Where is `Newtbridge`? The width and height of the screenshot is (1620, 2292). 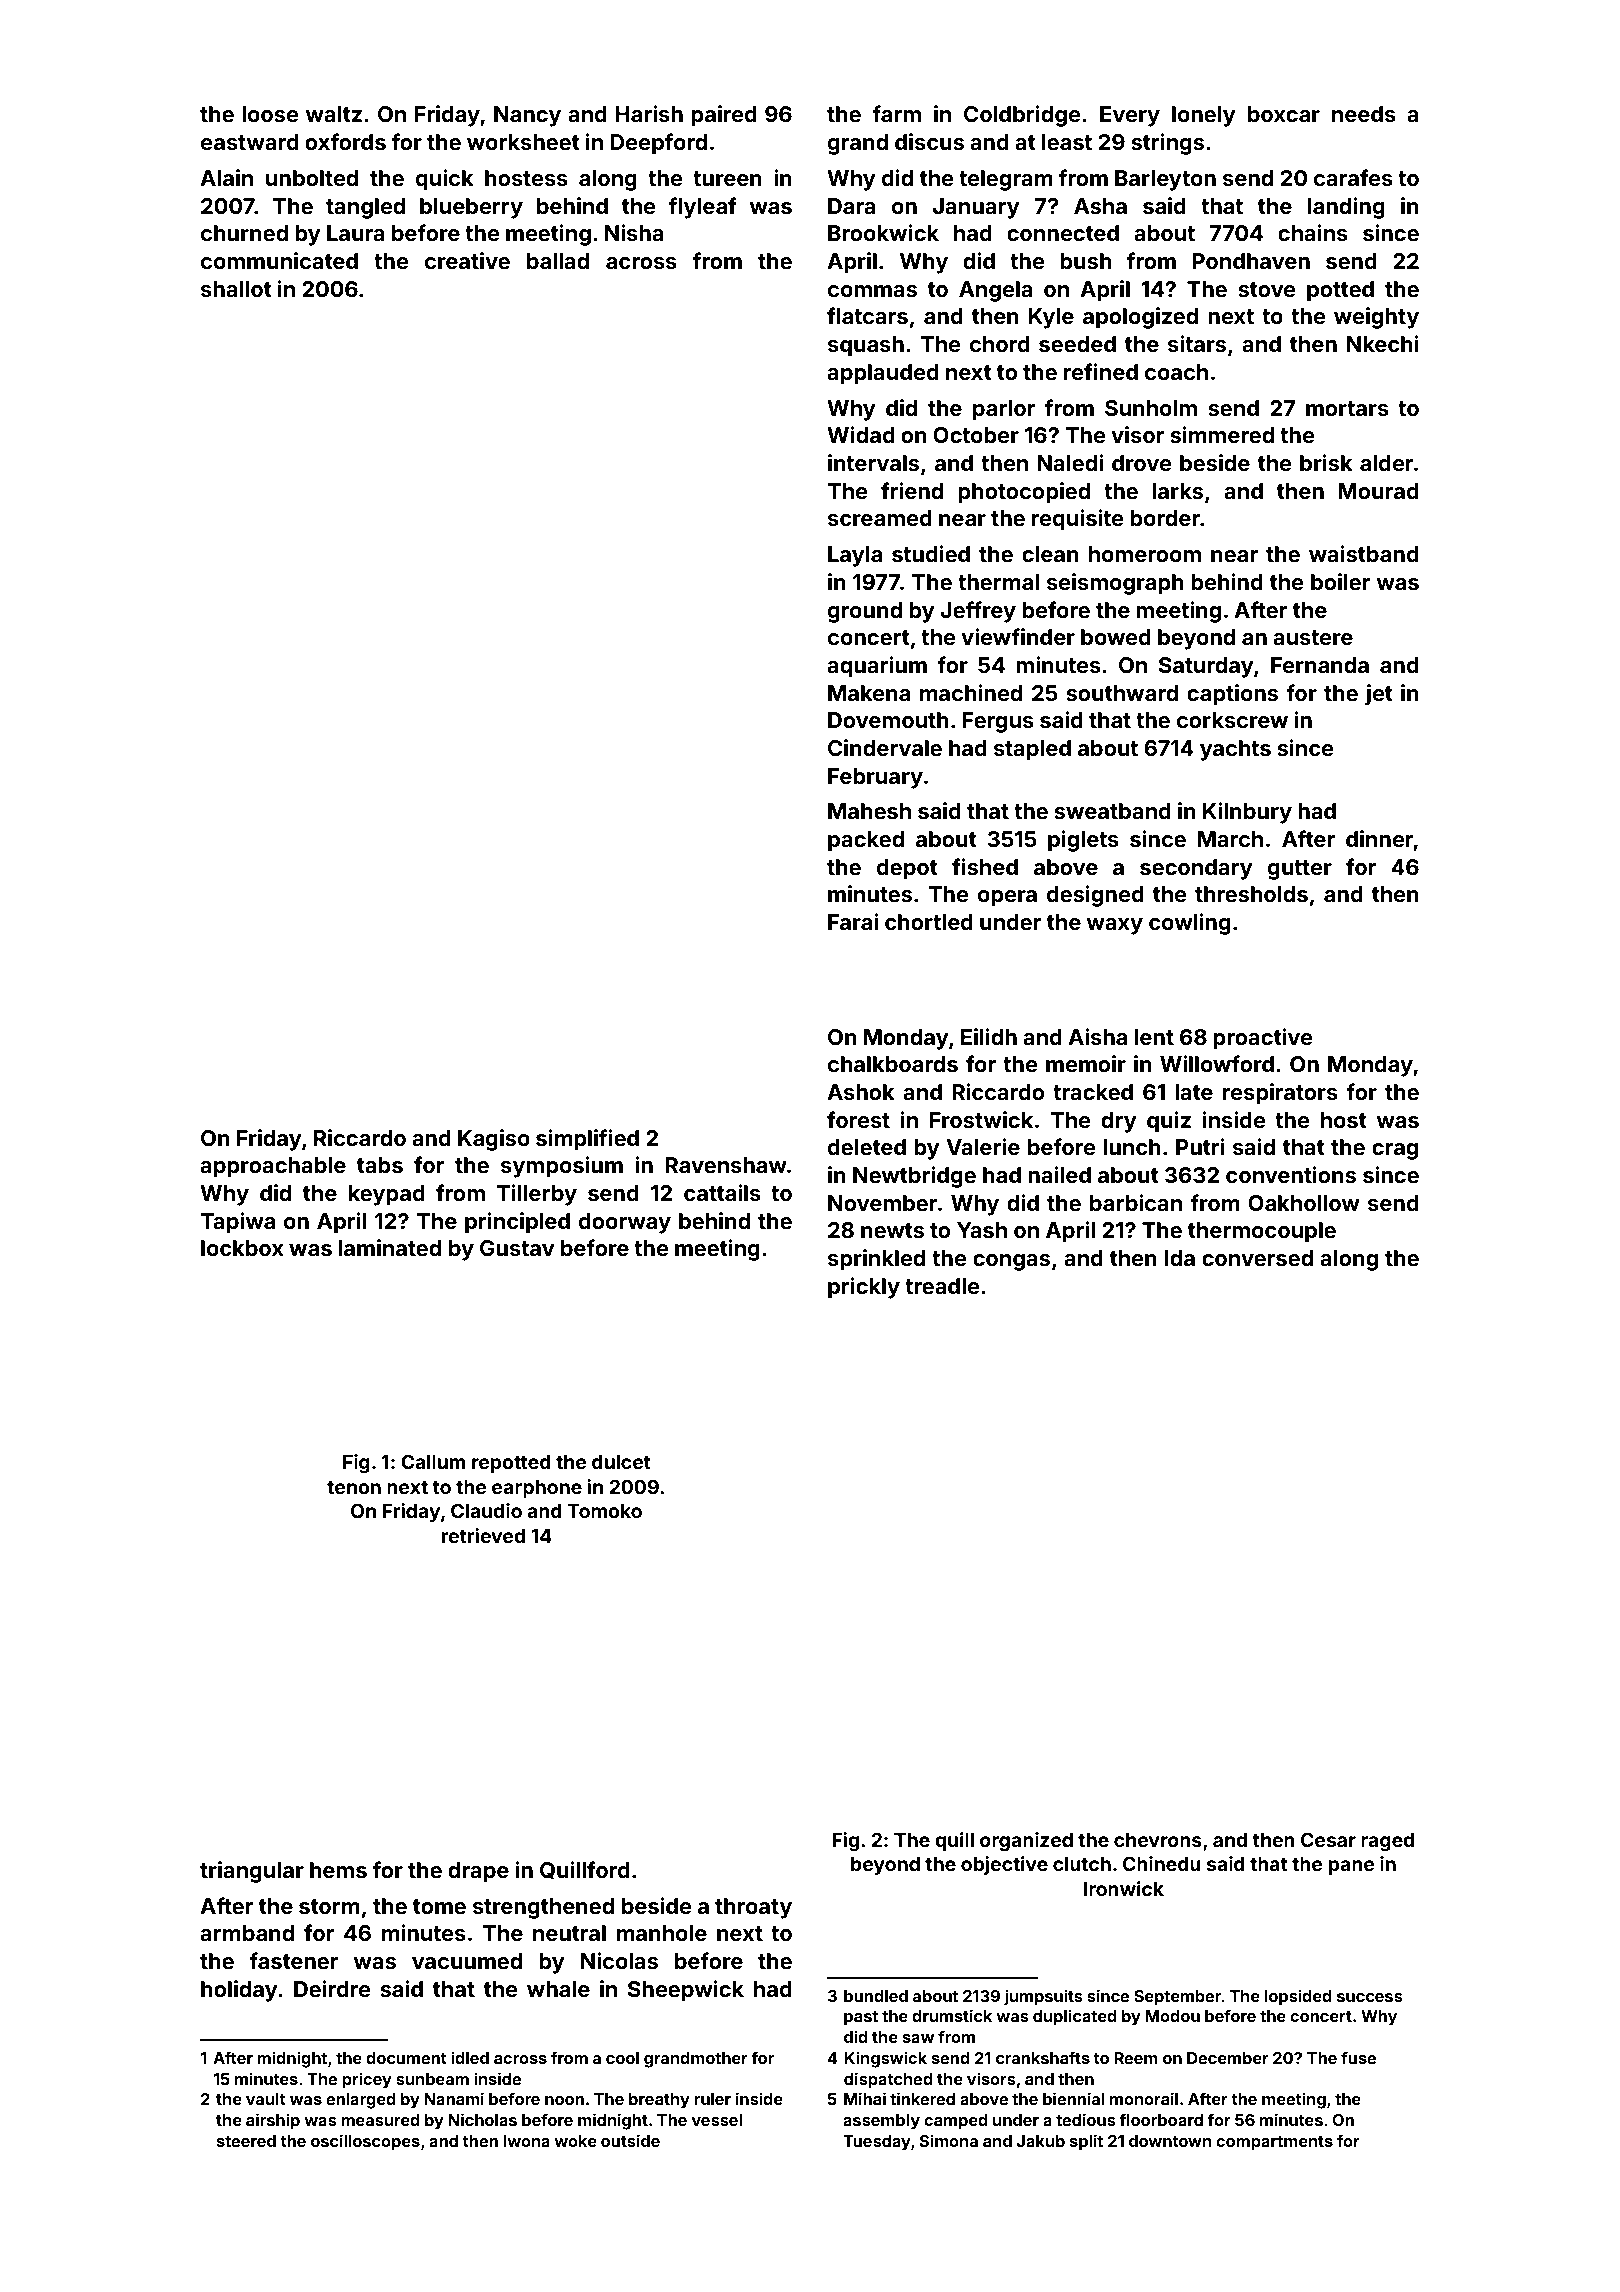 Newtbridge is located at coordinates (914, 1177).
